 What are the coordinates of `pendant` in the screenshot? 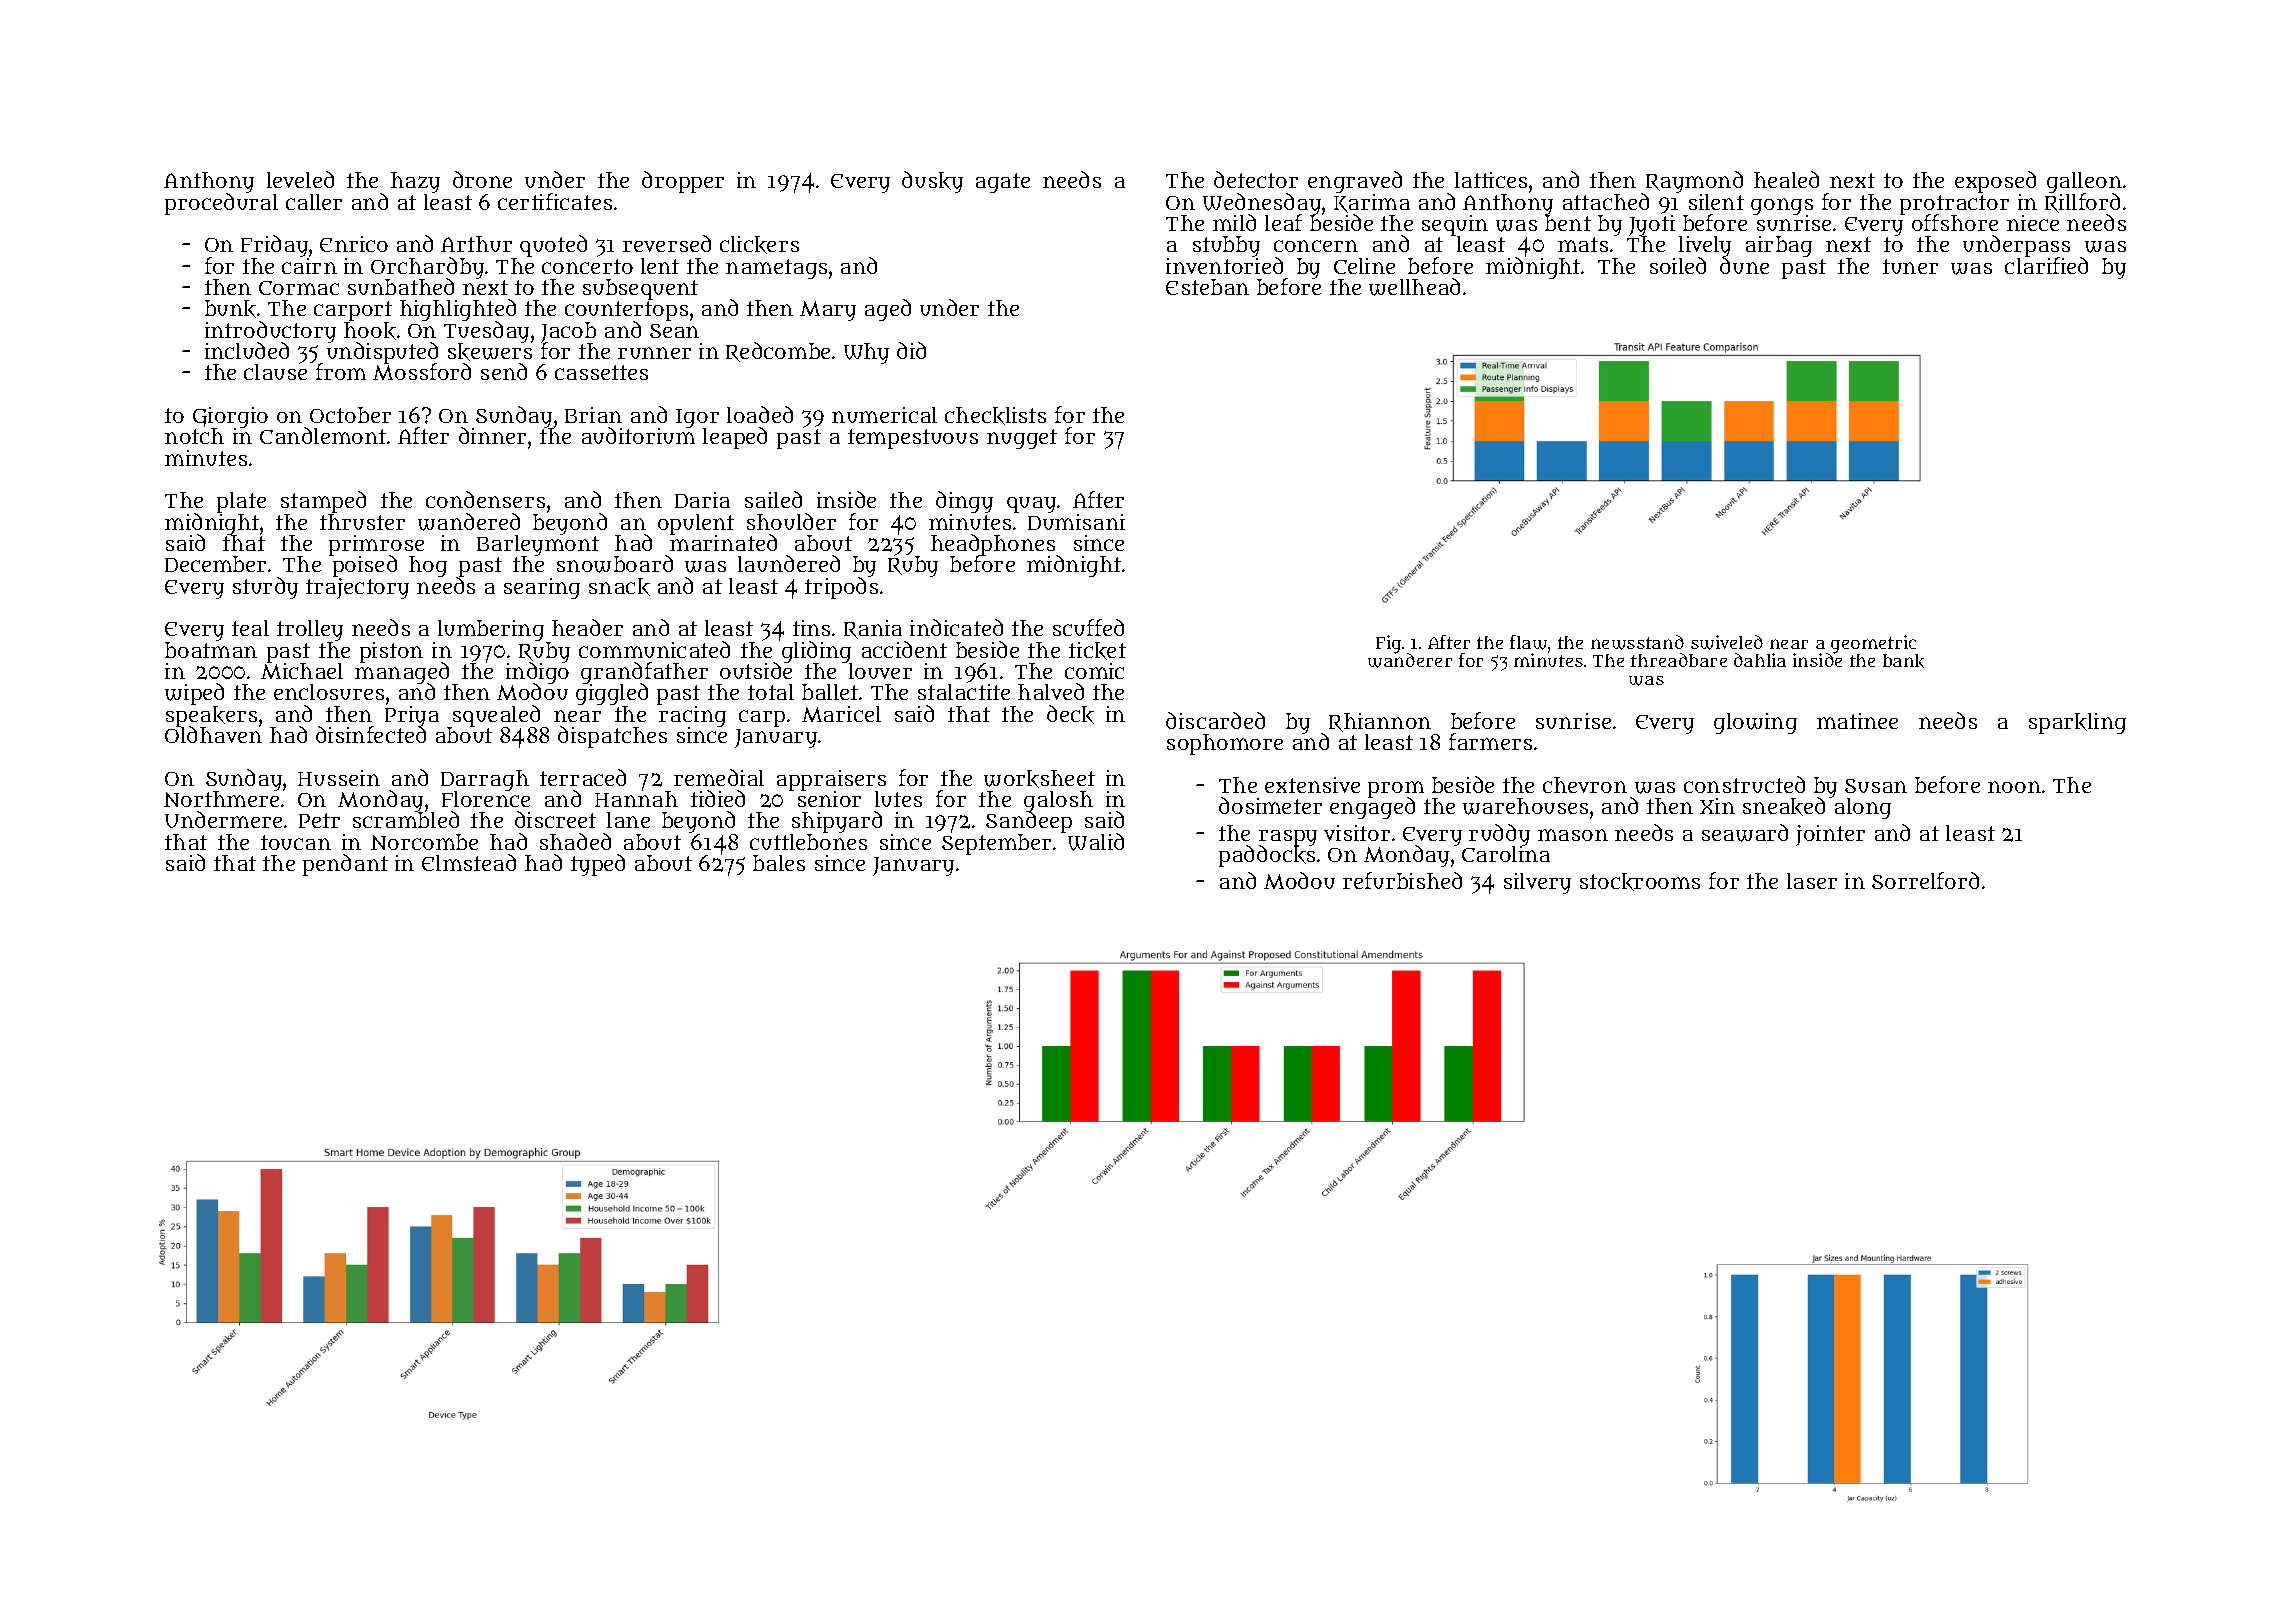 It's located at (345, 865).
